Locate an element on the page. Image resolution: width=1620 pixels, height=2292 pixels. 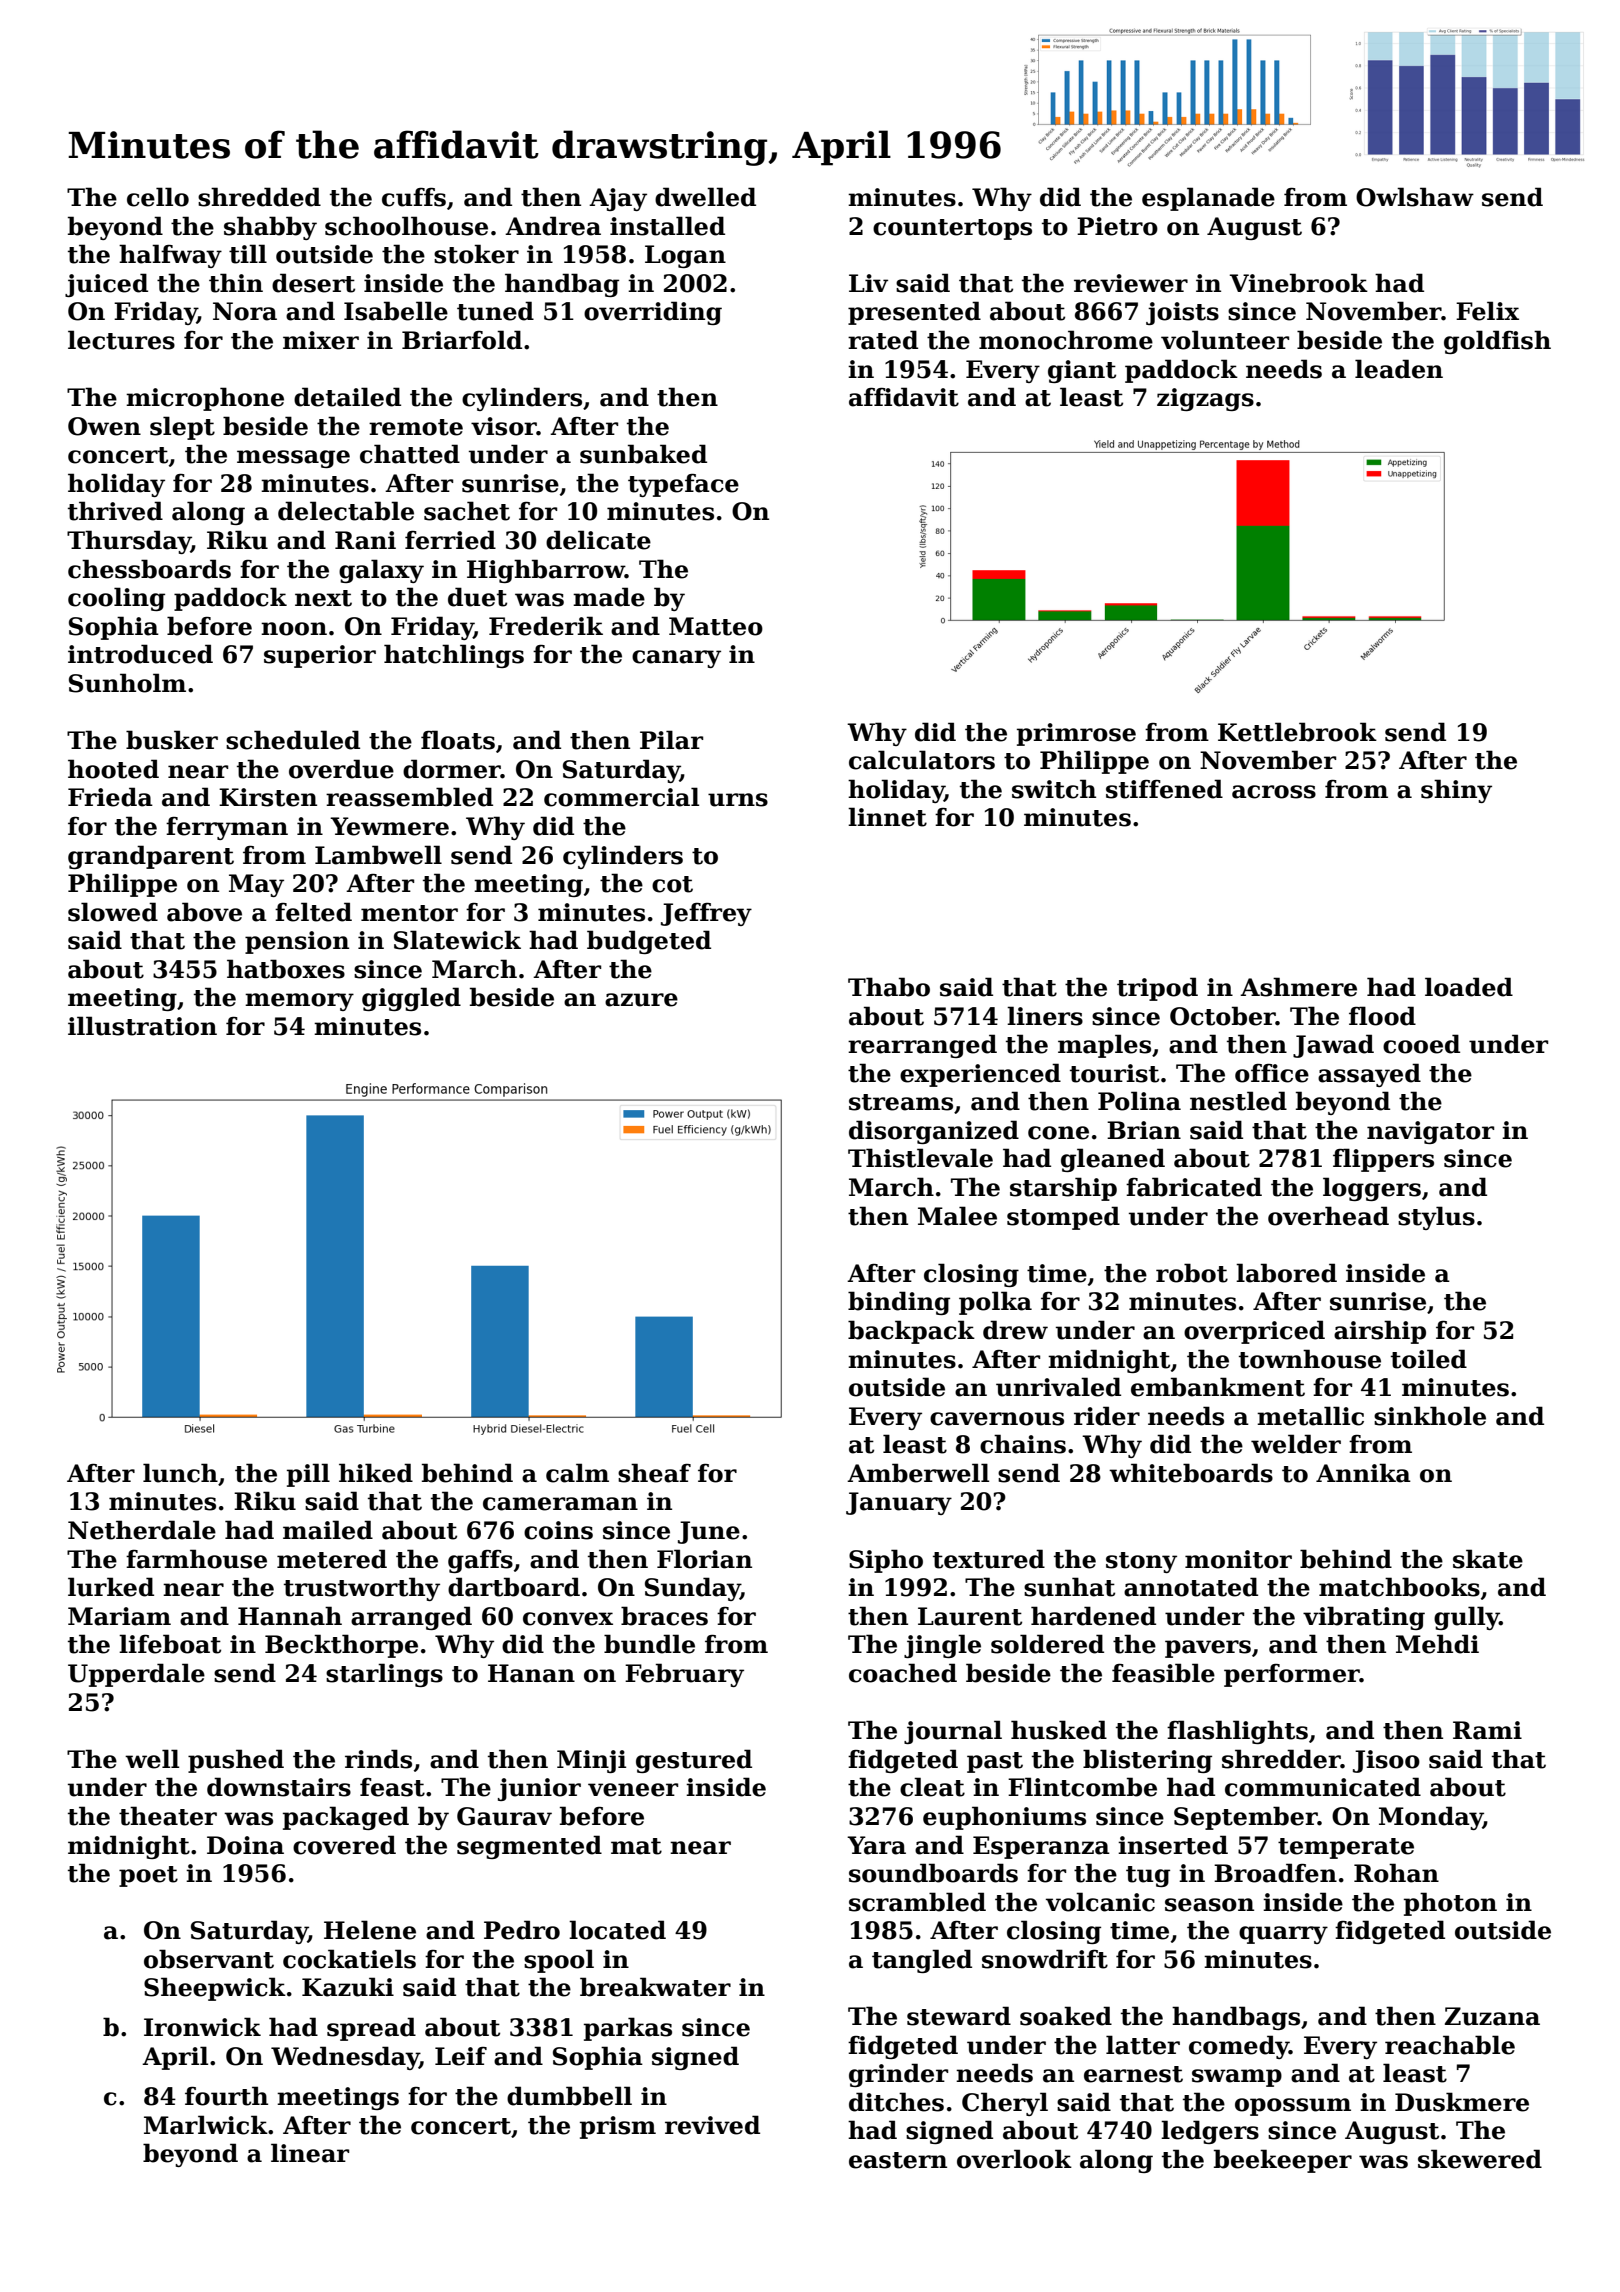
sheaf is located at coordinates (654, 1473).
